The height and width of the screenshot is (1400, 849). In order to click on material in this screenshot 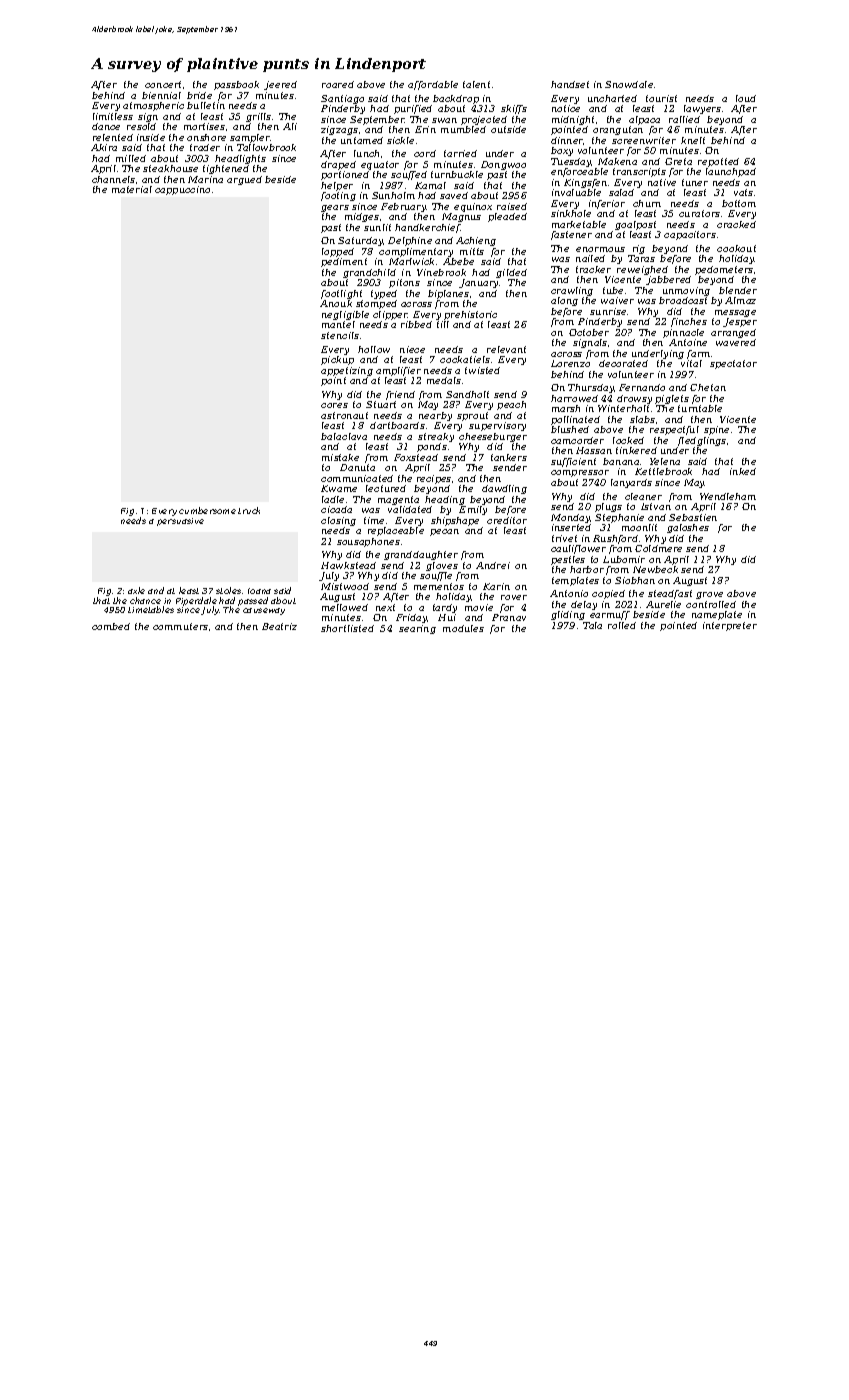, I will do `click(132, 189)`.
